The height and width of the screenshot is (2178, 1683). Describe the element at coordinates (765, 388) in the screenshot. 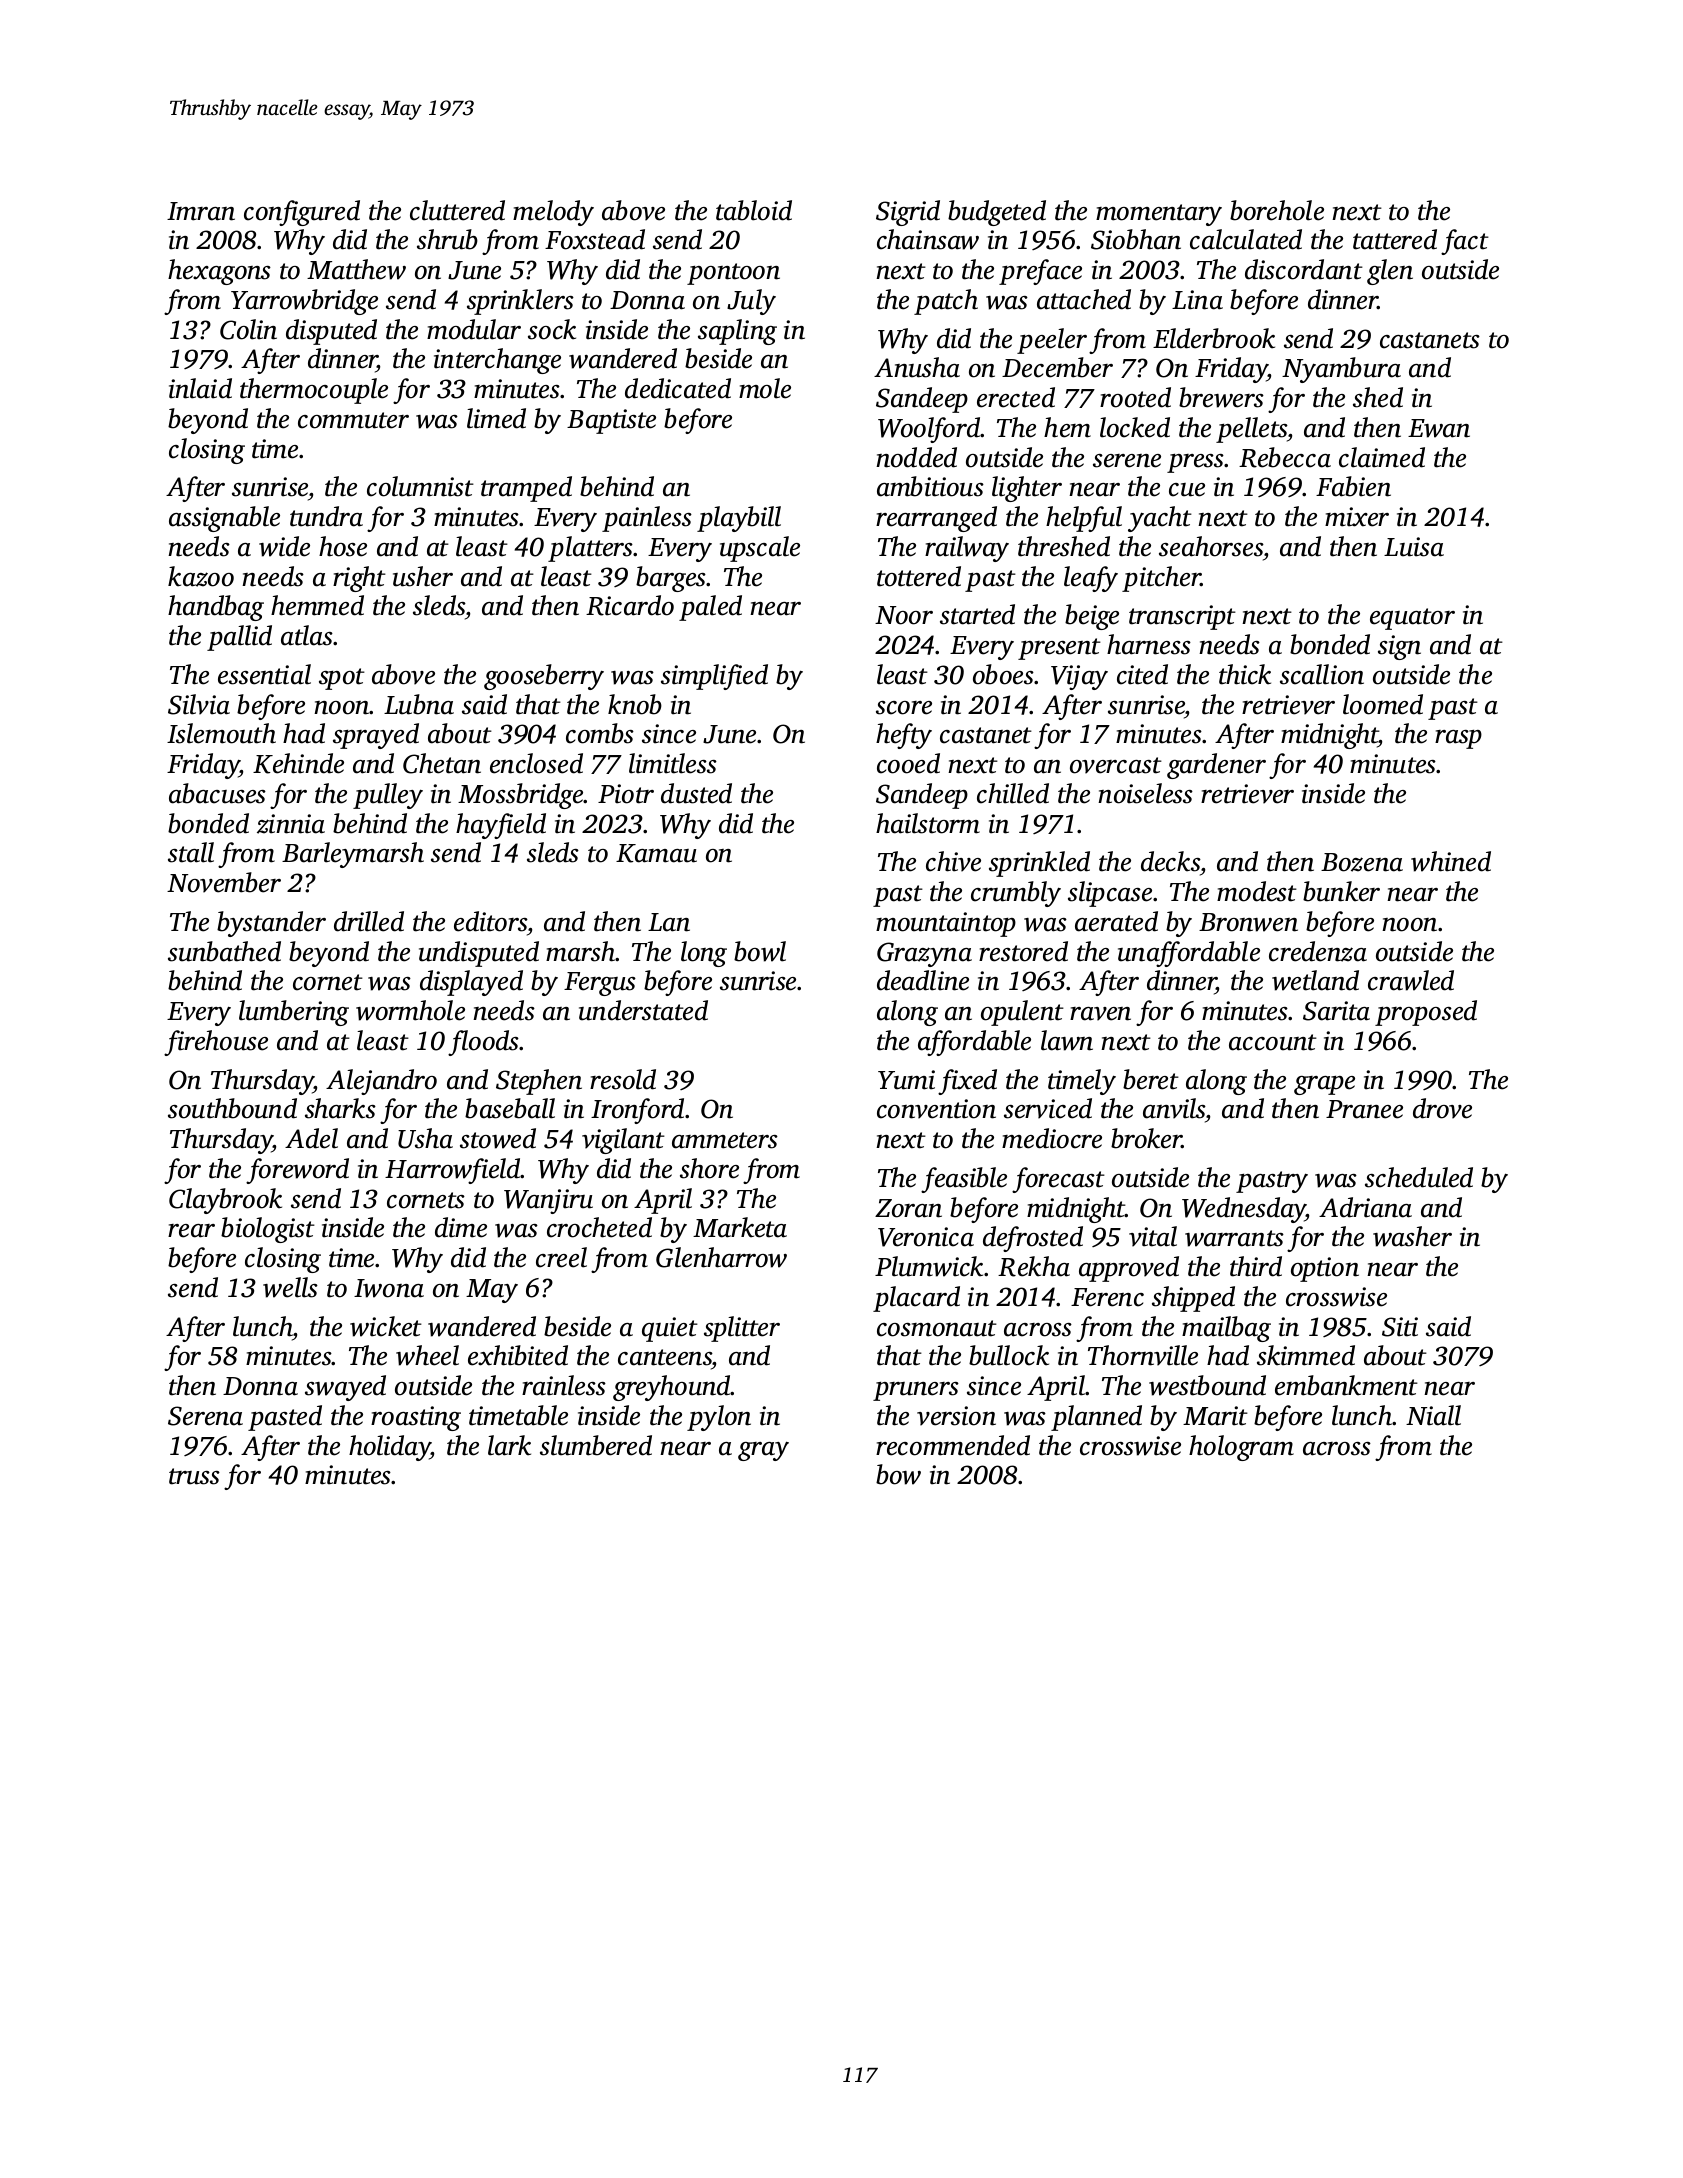

I see `mole` at that location.
